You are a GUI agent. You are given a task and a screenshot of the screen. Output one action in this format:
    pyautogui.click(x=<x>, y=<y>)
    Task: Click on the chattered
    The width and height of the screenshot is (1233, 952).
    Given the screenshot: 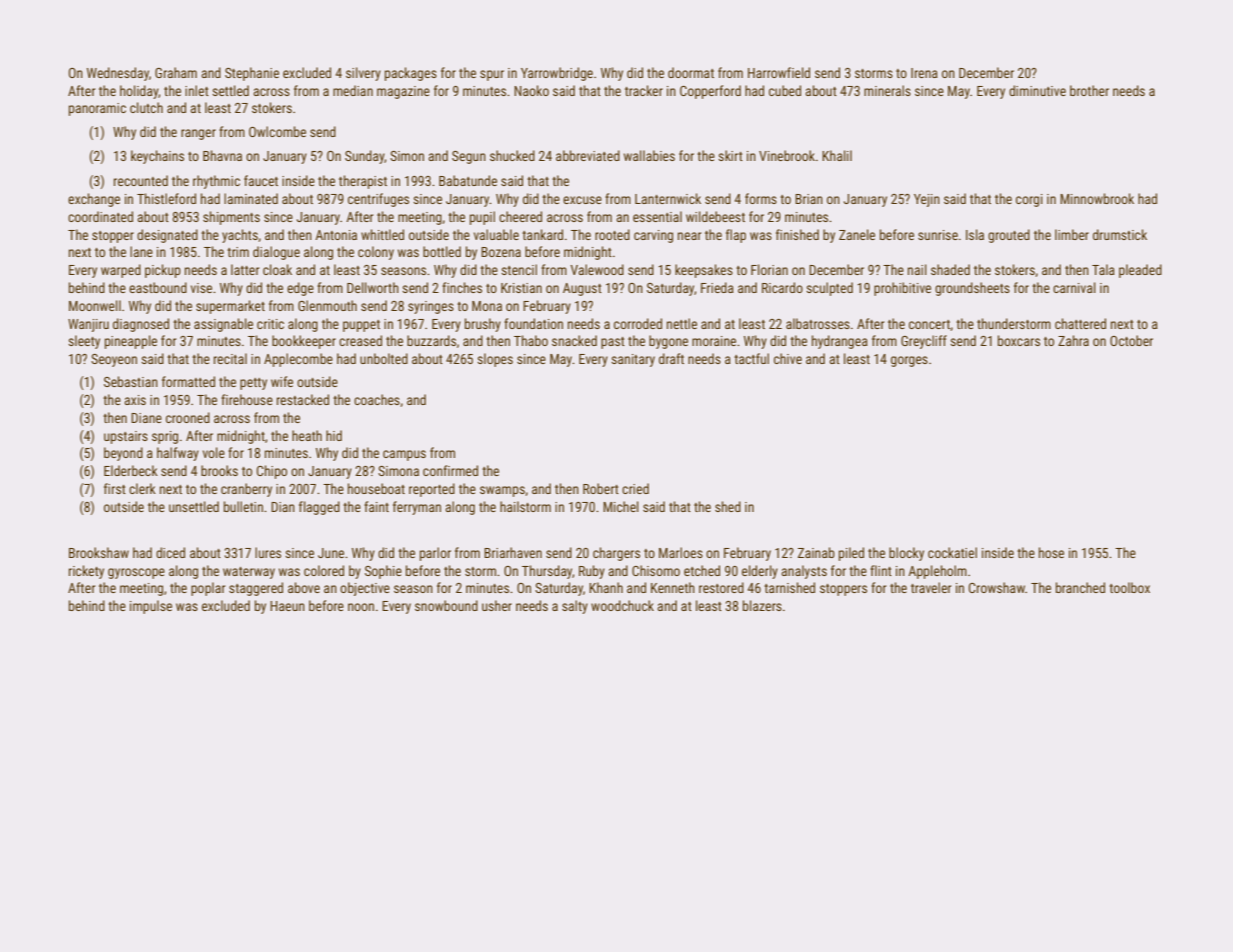 What is the action you would take?
    pyautogui.click(x=1080, y=323)
